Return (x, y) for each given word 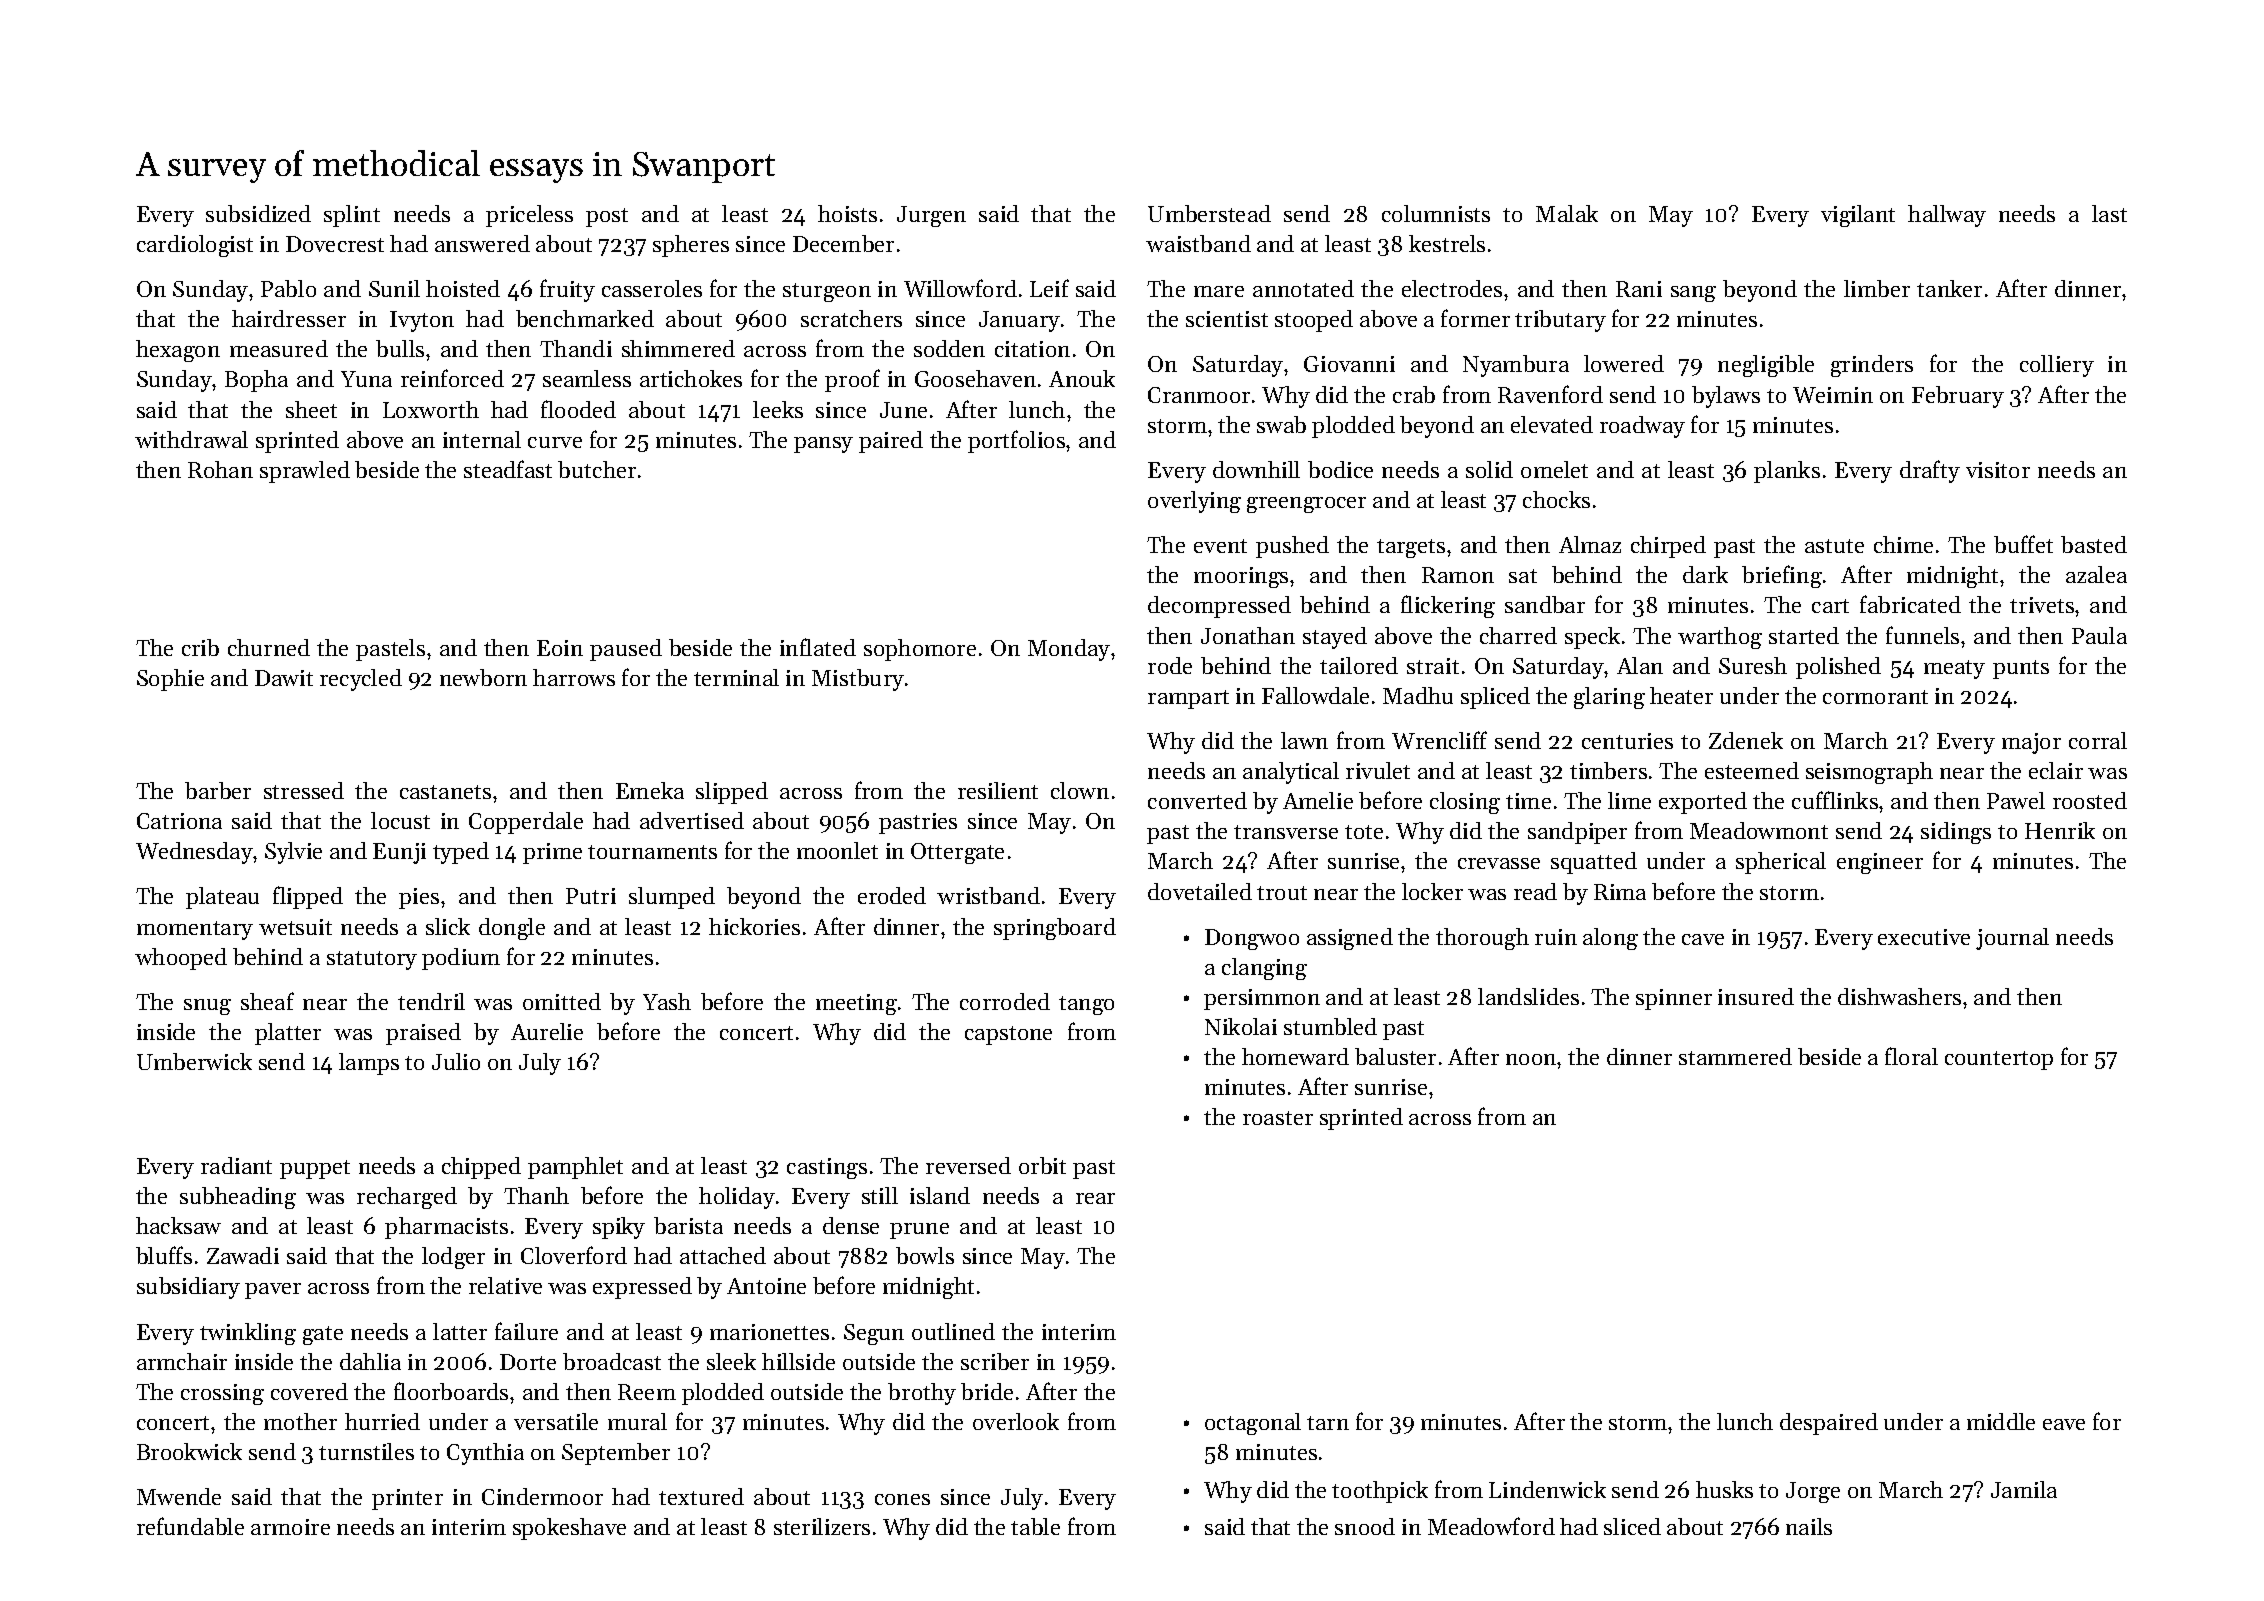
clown (1080, 790)
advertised (692, 820)
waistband (1198, 243)
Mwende (179, 1496)
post (607, 217)
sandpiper (1577, 833)
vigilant (1858, 216)
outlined (953, 1331)
